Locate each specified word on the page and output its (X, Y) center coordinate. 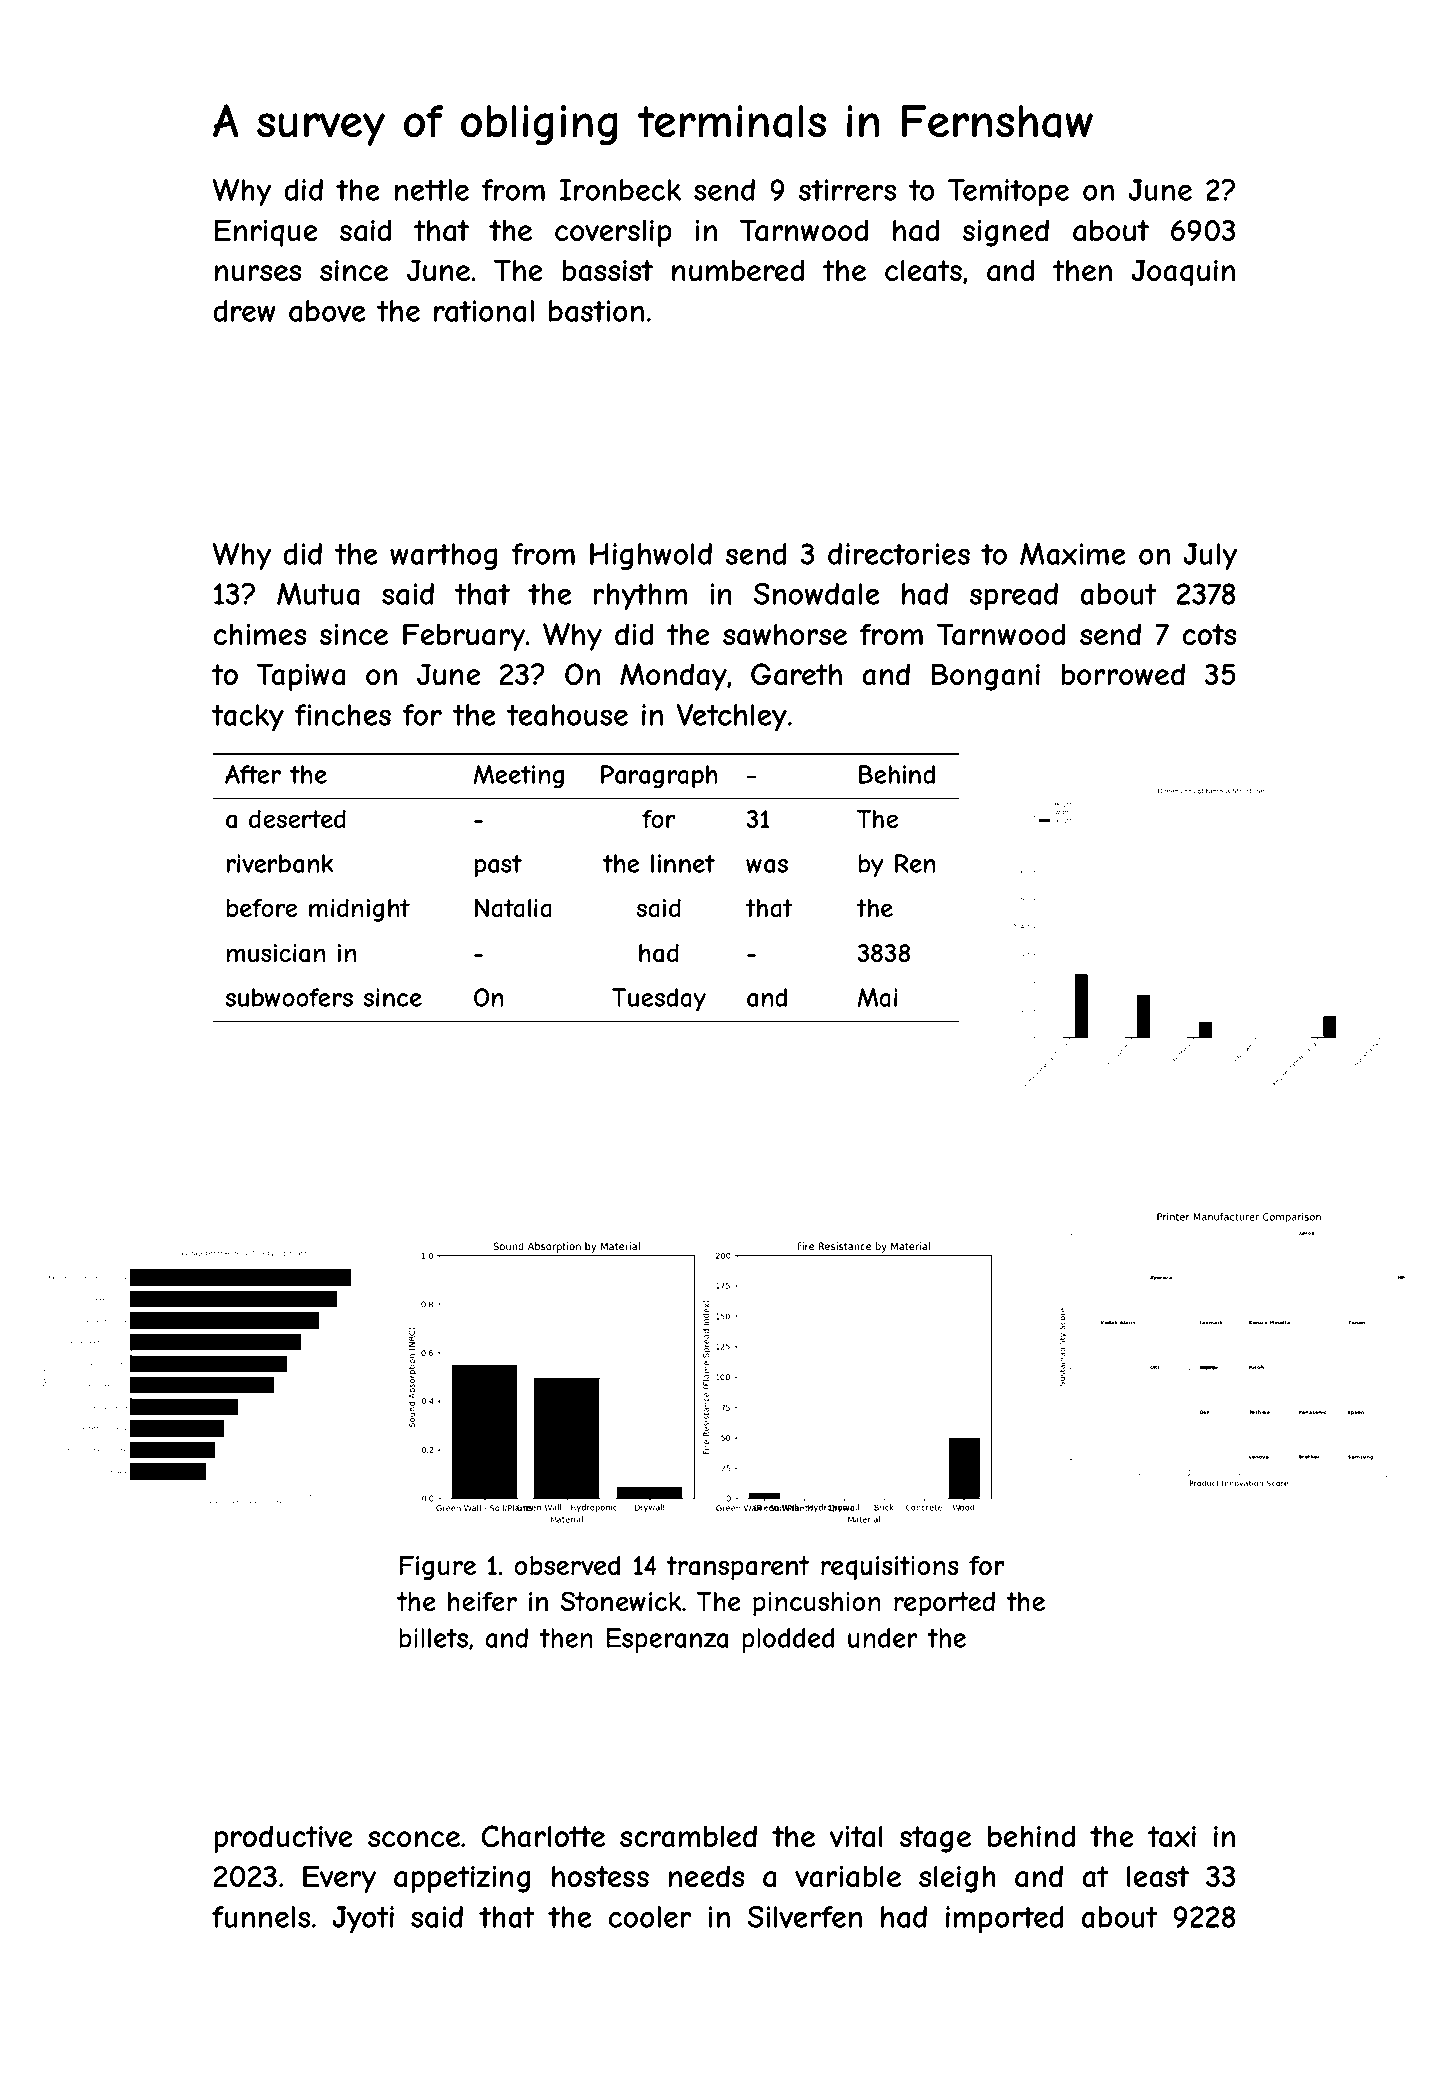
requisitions (890, 1568)
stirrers (847, 190)
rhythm (640, 597)
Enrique (266, 233)
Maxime (1073, 554)
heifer (482, 1601)
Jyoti (363, 1920)
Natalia (513, 908)
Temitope (1008, 193)
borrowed (1123, 674)
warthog (443, 556)
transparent (737, 1568)
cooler (649, 1917)
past (498, 866)
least (1158, 1877)
